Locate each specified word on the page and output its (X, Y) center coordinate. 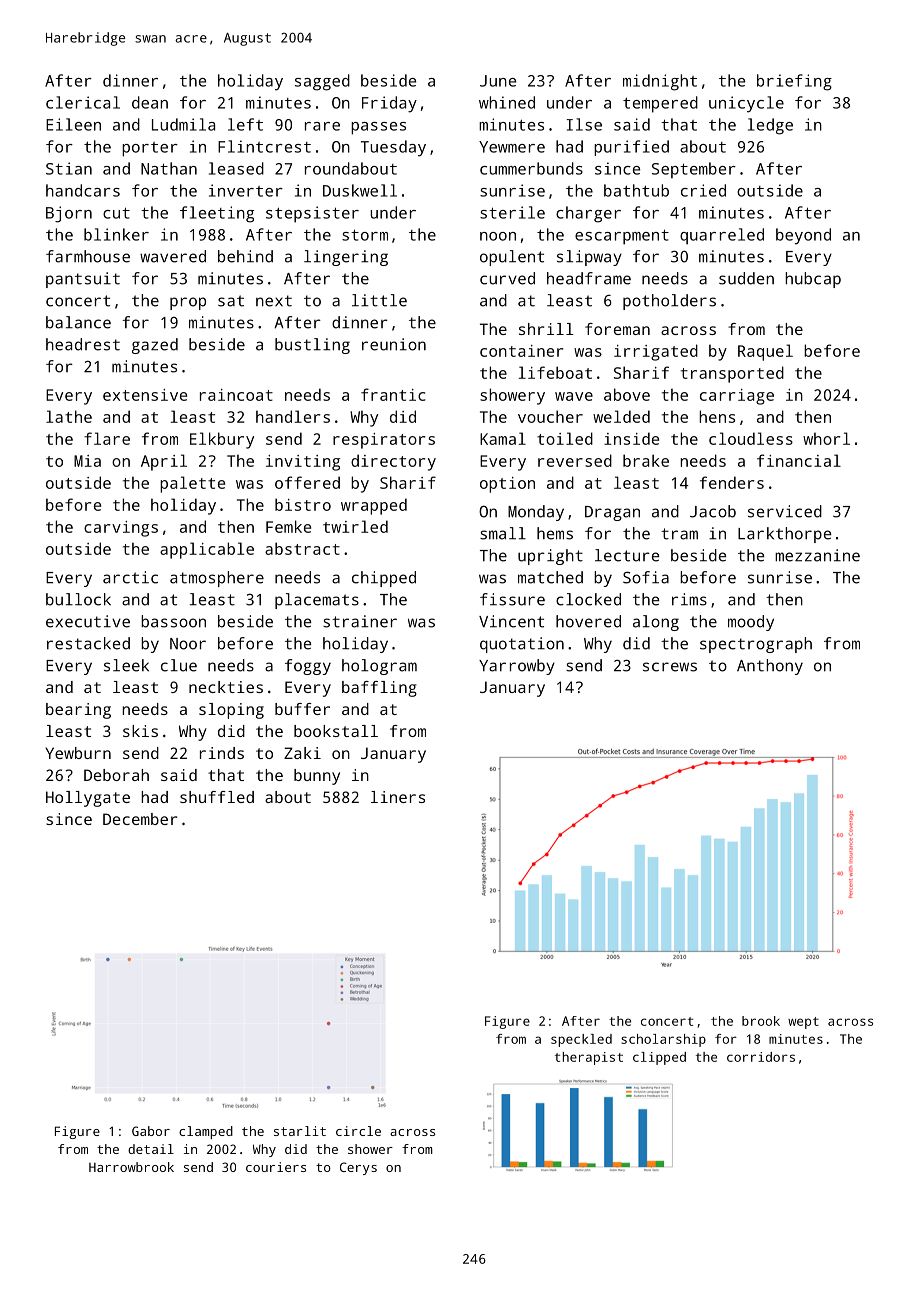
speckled (581, 1040)
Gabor (151, 1131)
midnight (660, 82)
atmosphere (217, 579)
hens (717, 416)
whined (507, 102)
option (507, 485)
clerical (83, 102)
